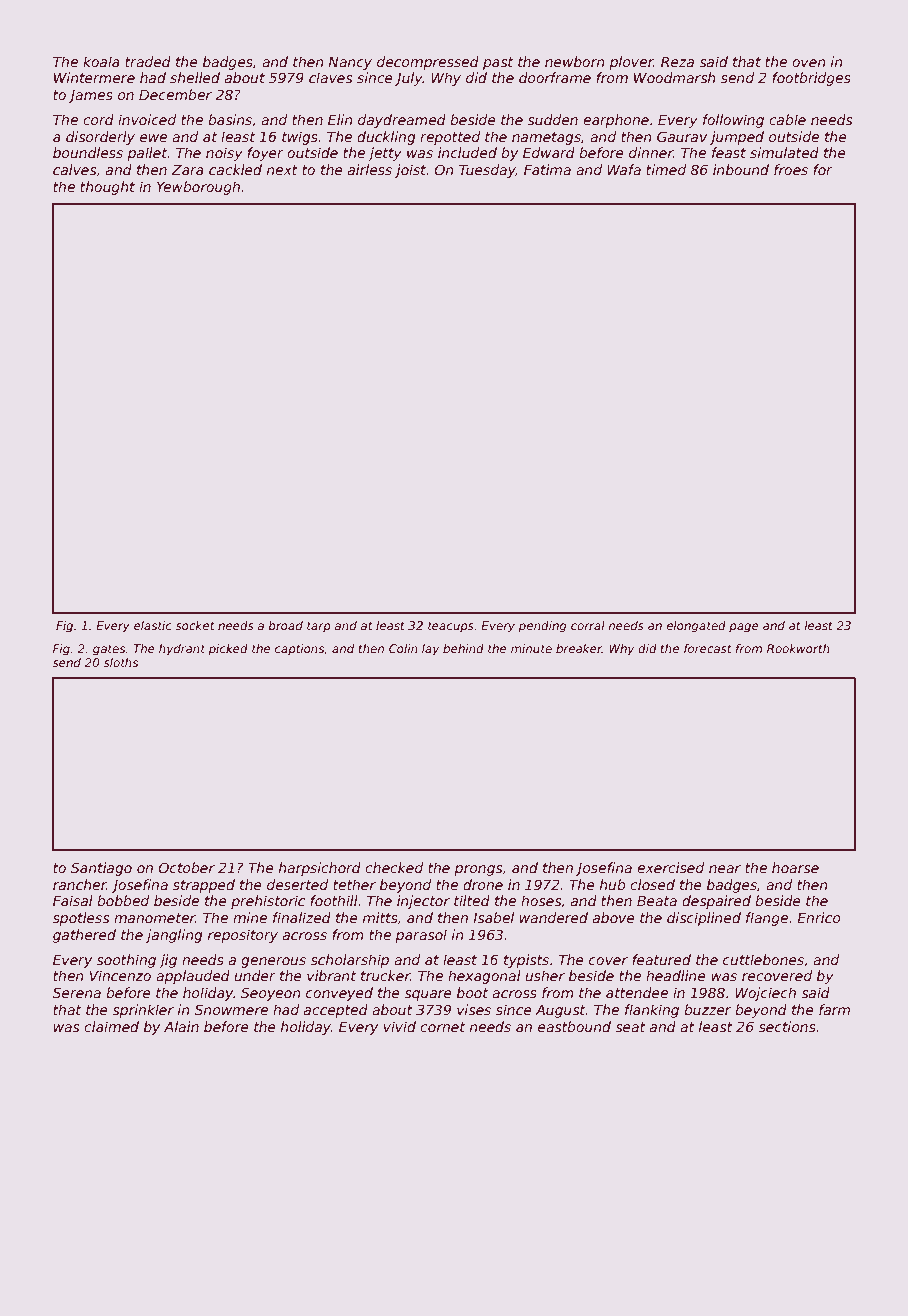 This page has height=1316, width=908. Describe the element at coordinates (77, 992) in the page. I see `Serena` at that location.
